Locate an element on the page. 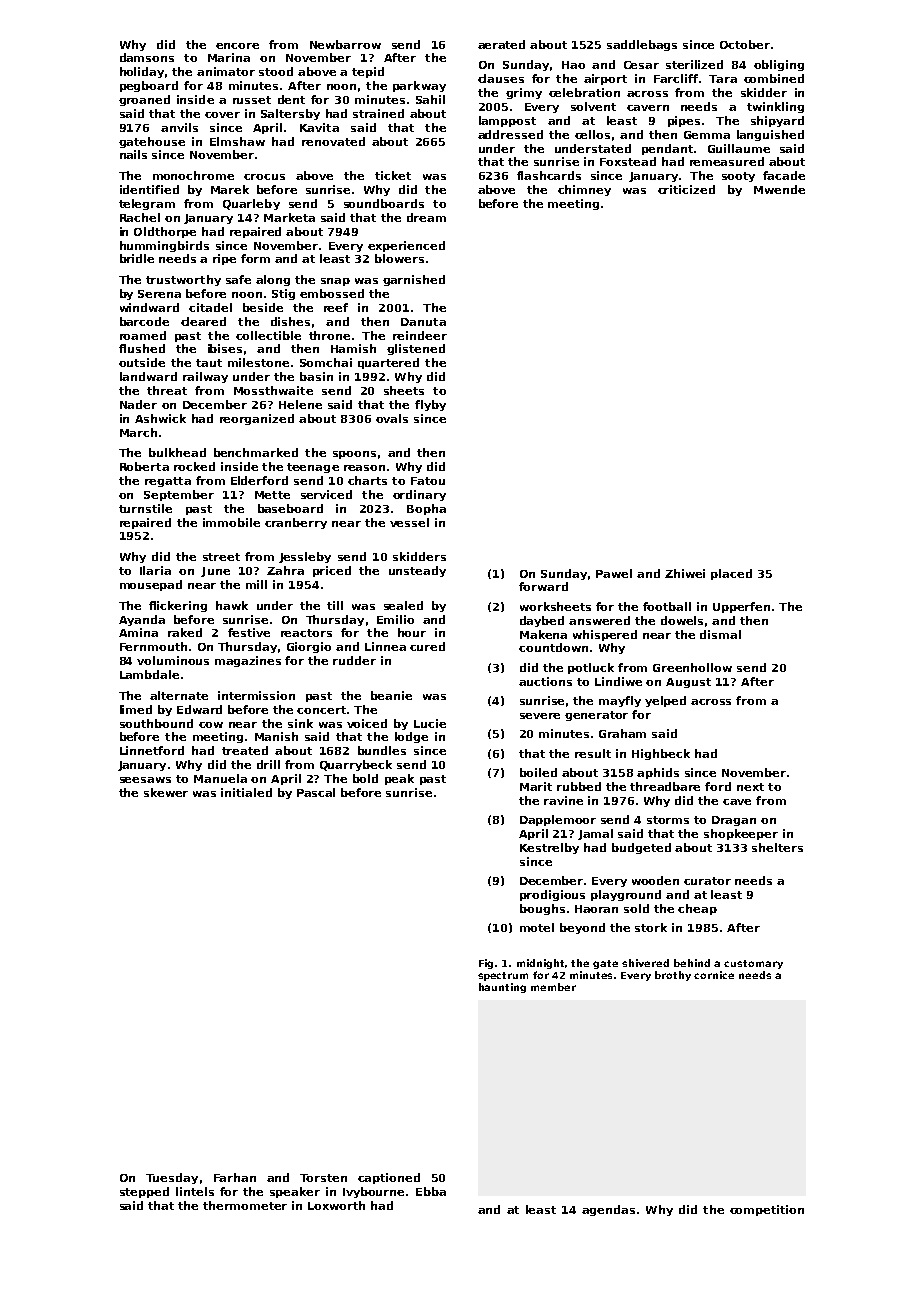  Dragan is located at coordinates (734, 821).
